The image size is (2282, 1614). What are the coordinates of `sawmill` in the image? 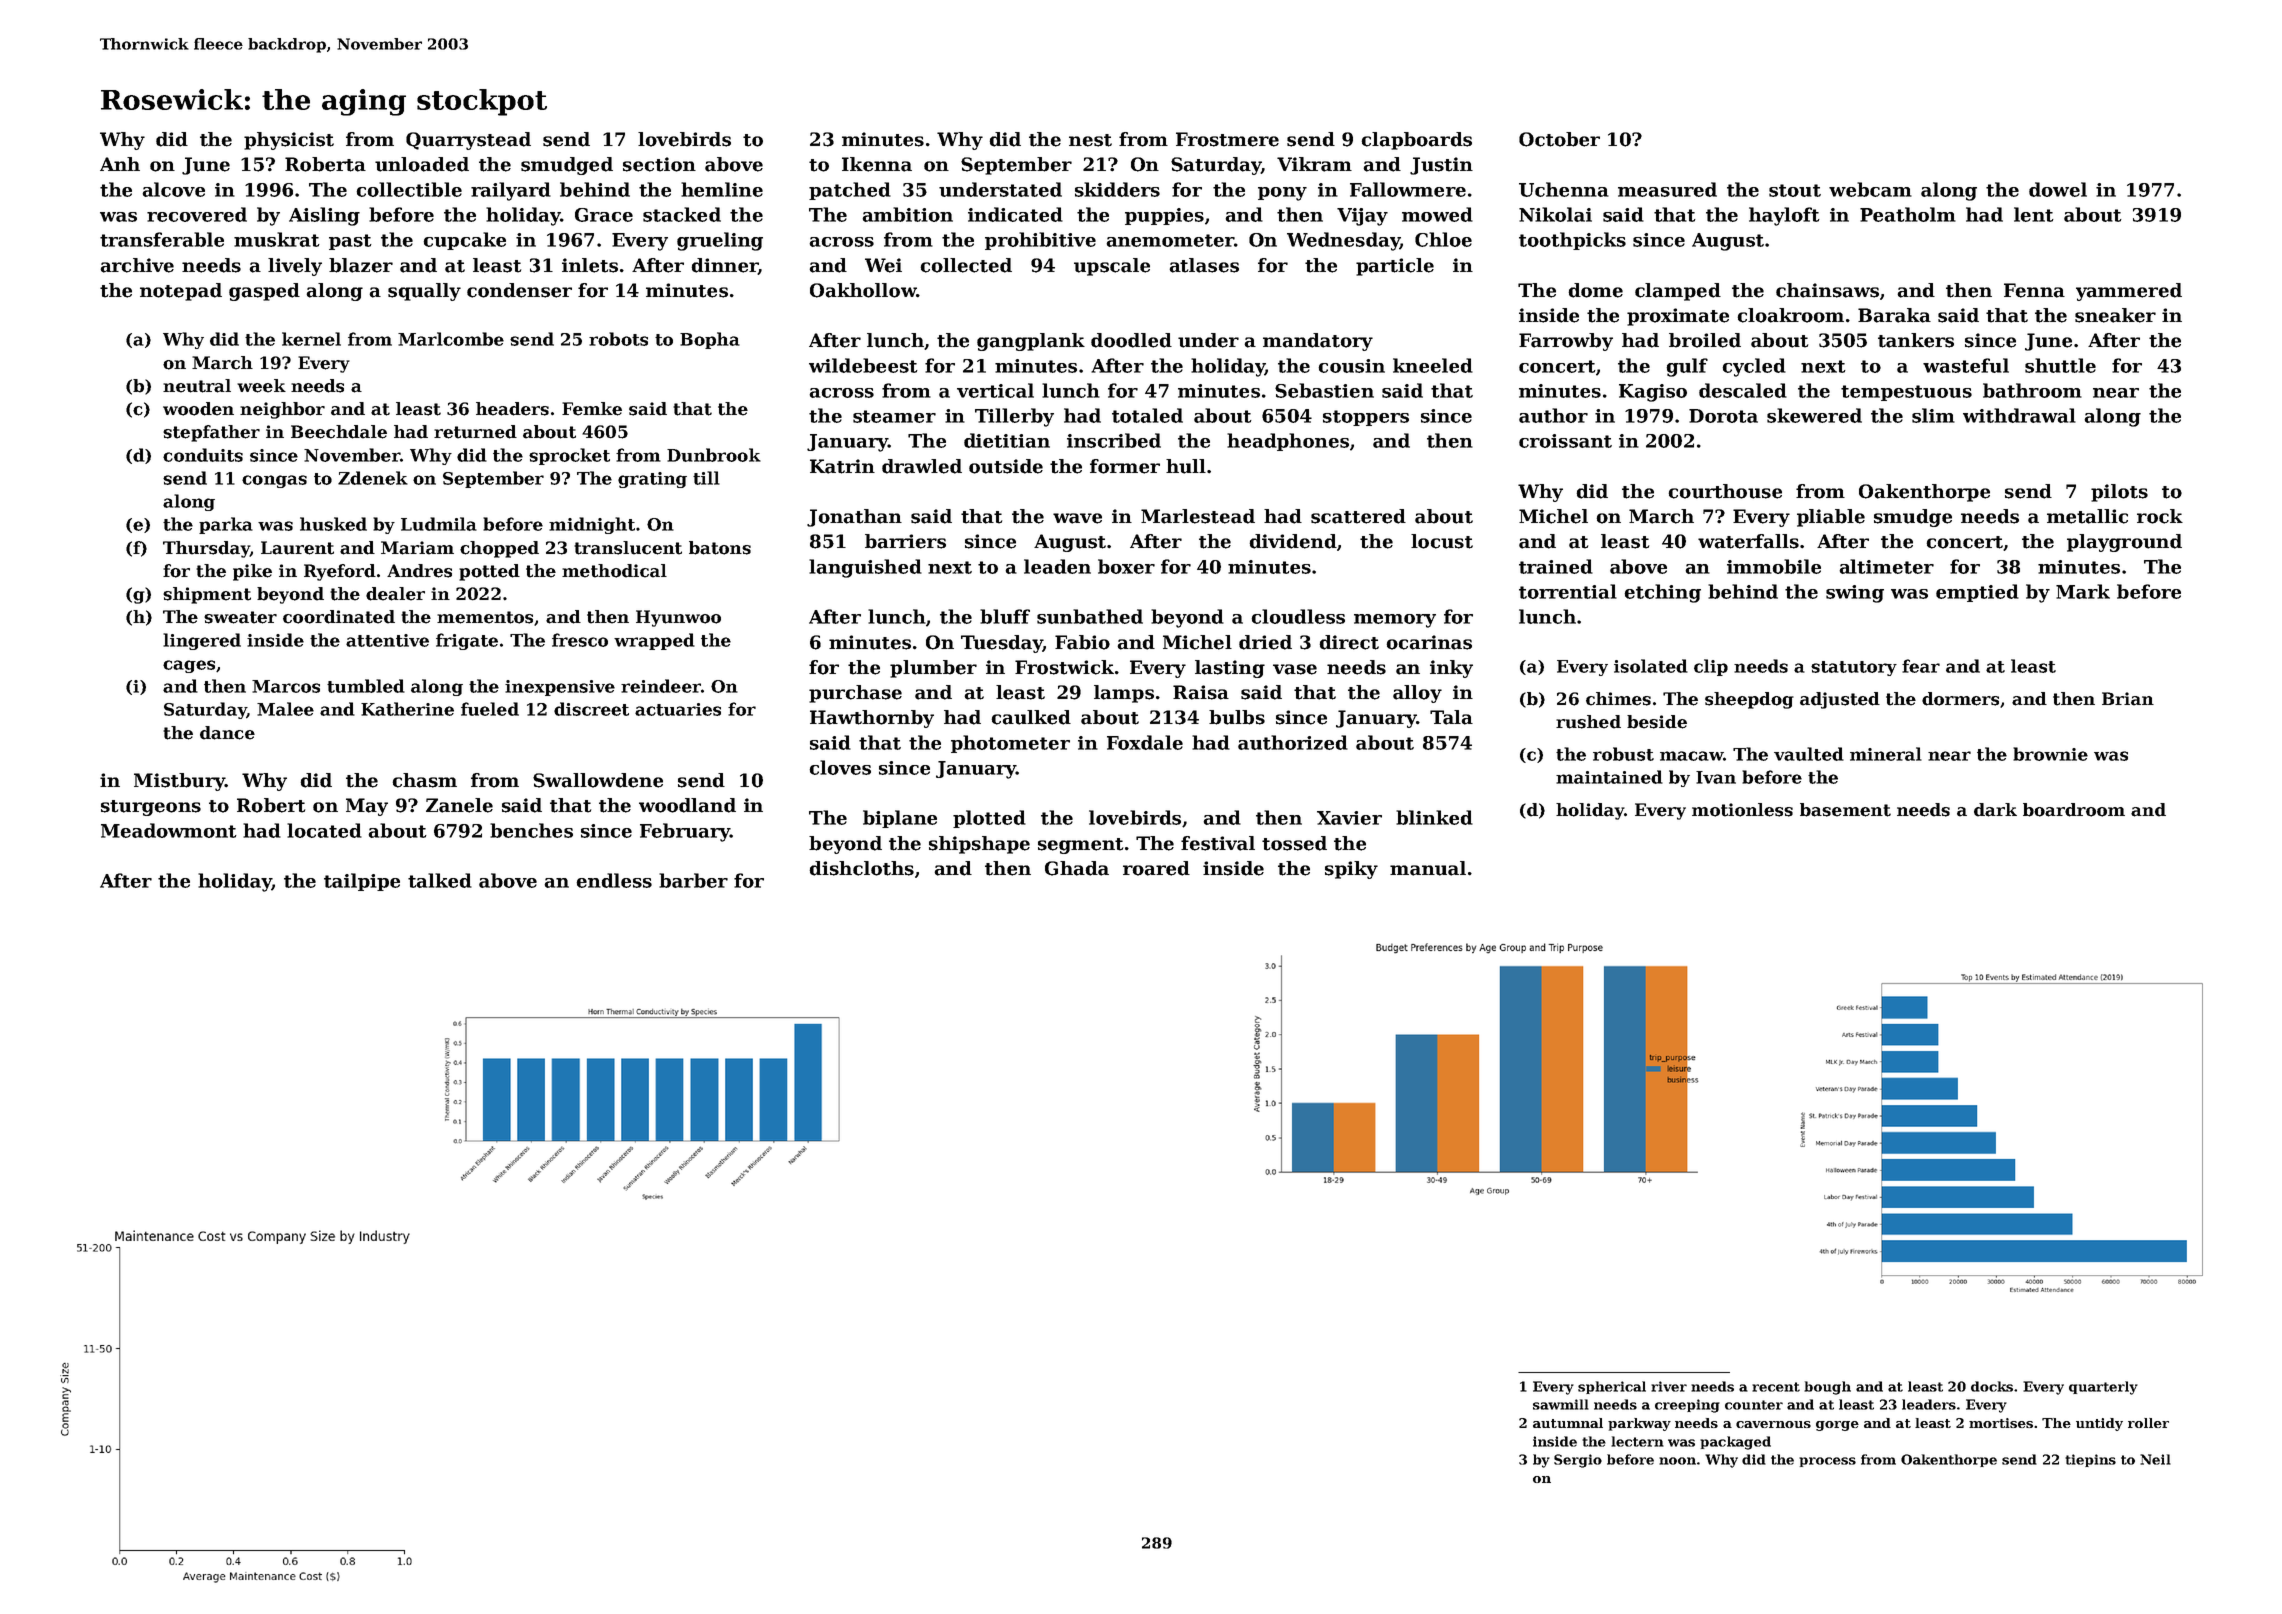 It's located at (1561, 1404).
